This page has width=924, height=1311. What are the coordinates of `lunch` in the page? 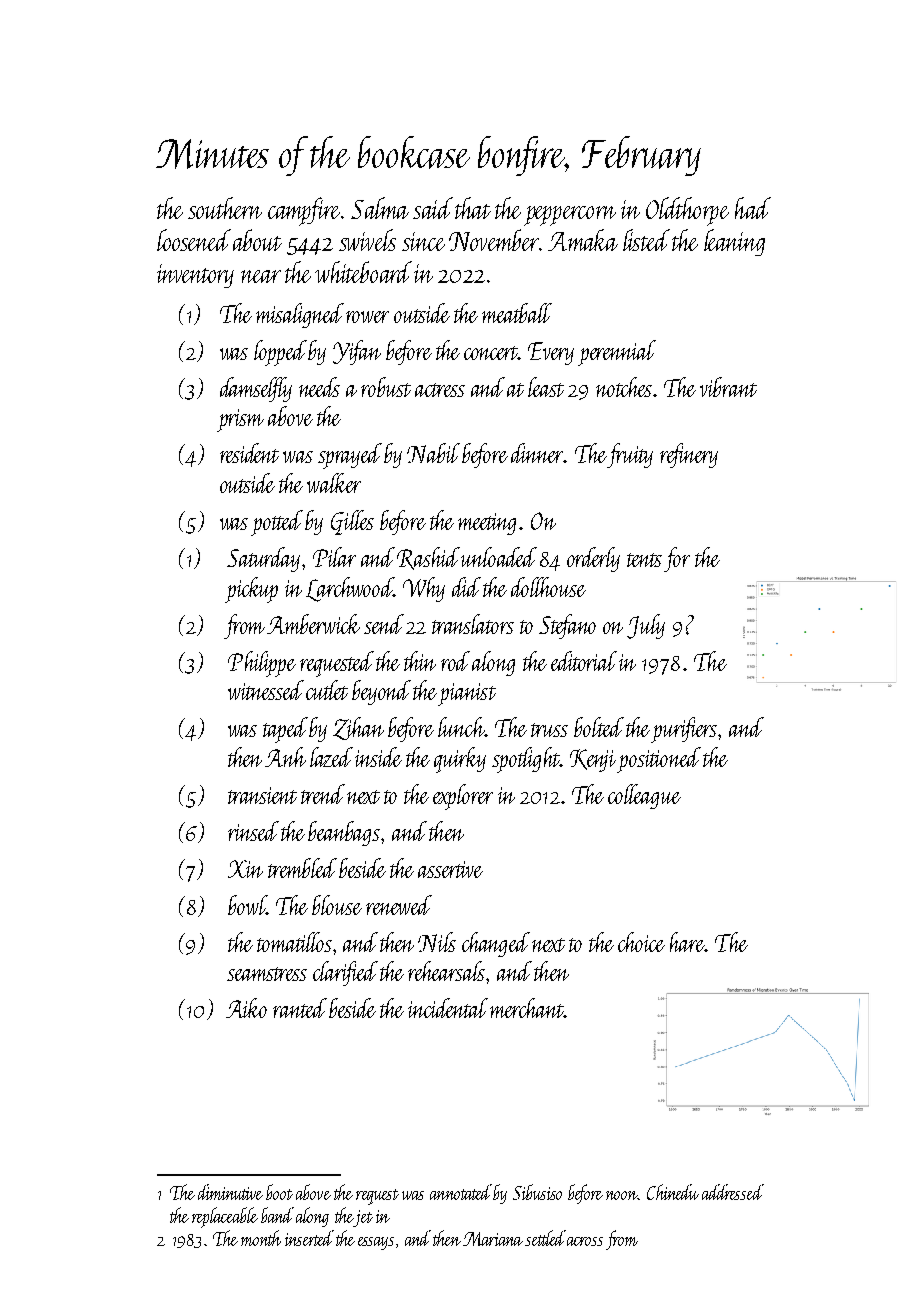 It's located at (461, 727).
